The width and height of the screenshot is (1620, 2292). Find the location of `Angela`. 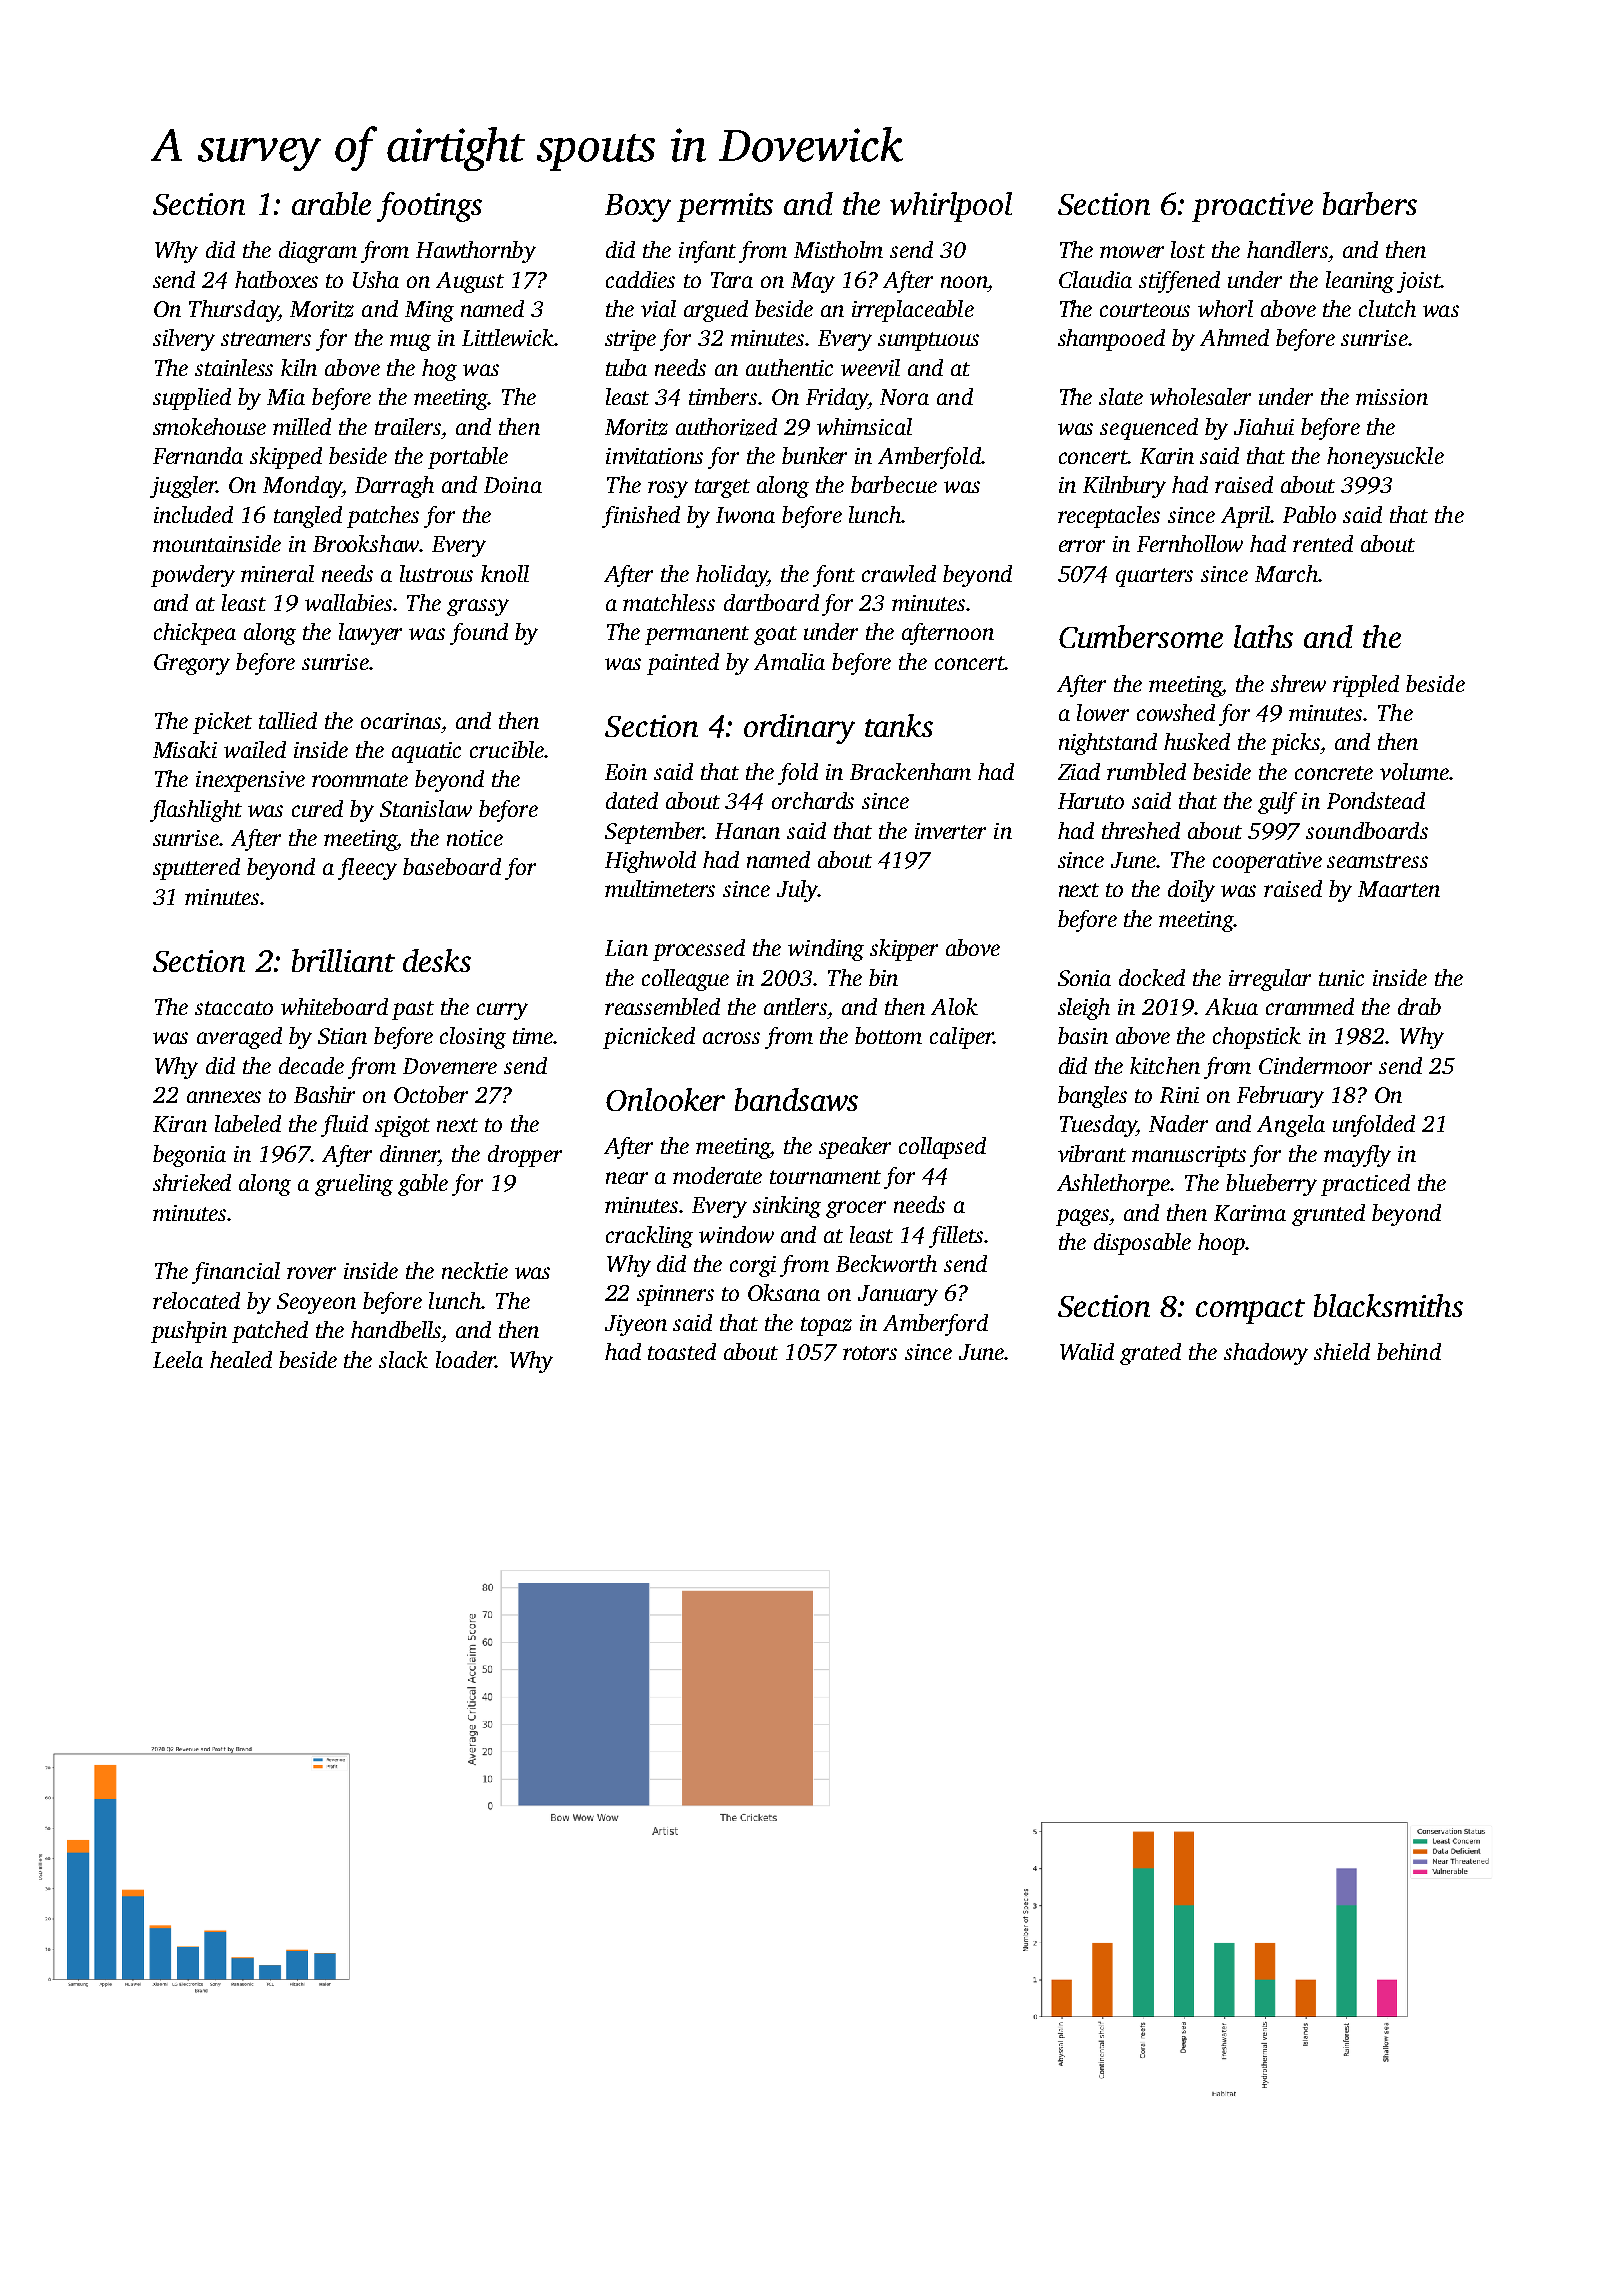

Angela is located at coordinates (1291, 1126).
